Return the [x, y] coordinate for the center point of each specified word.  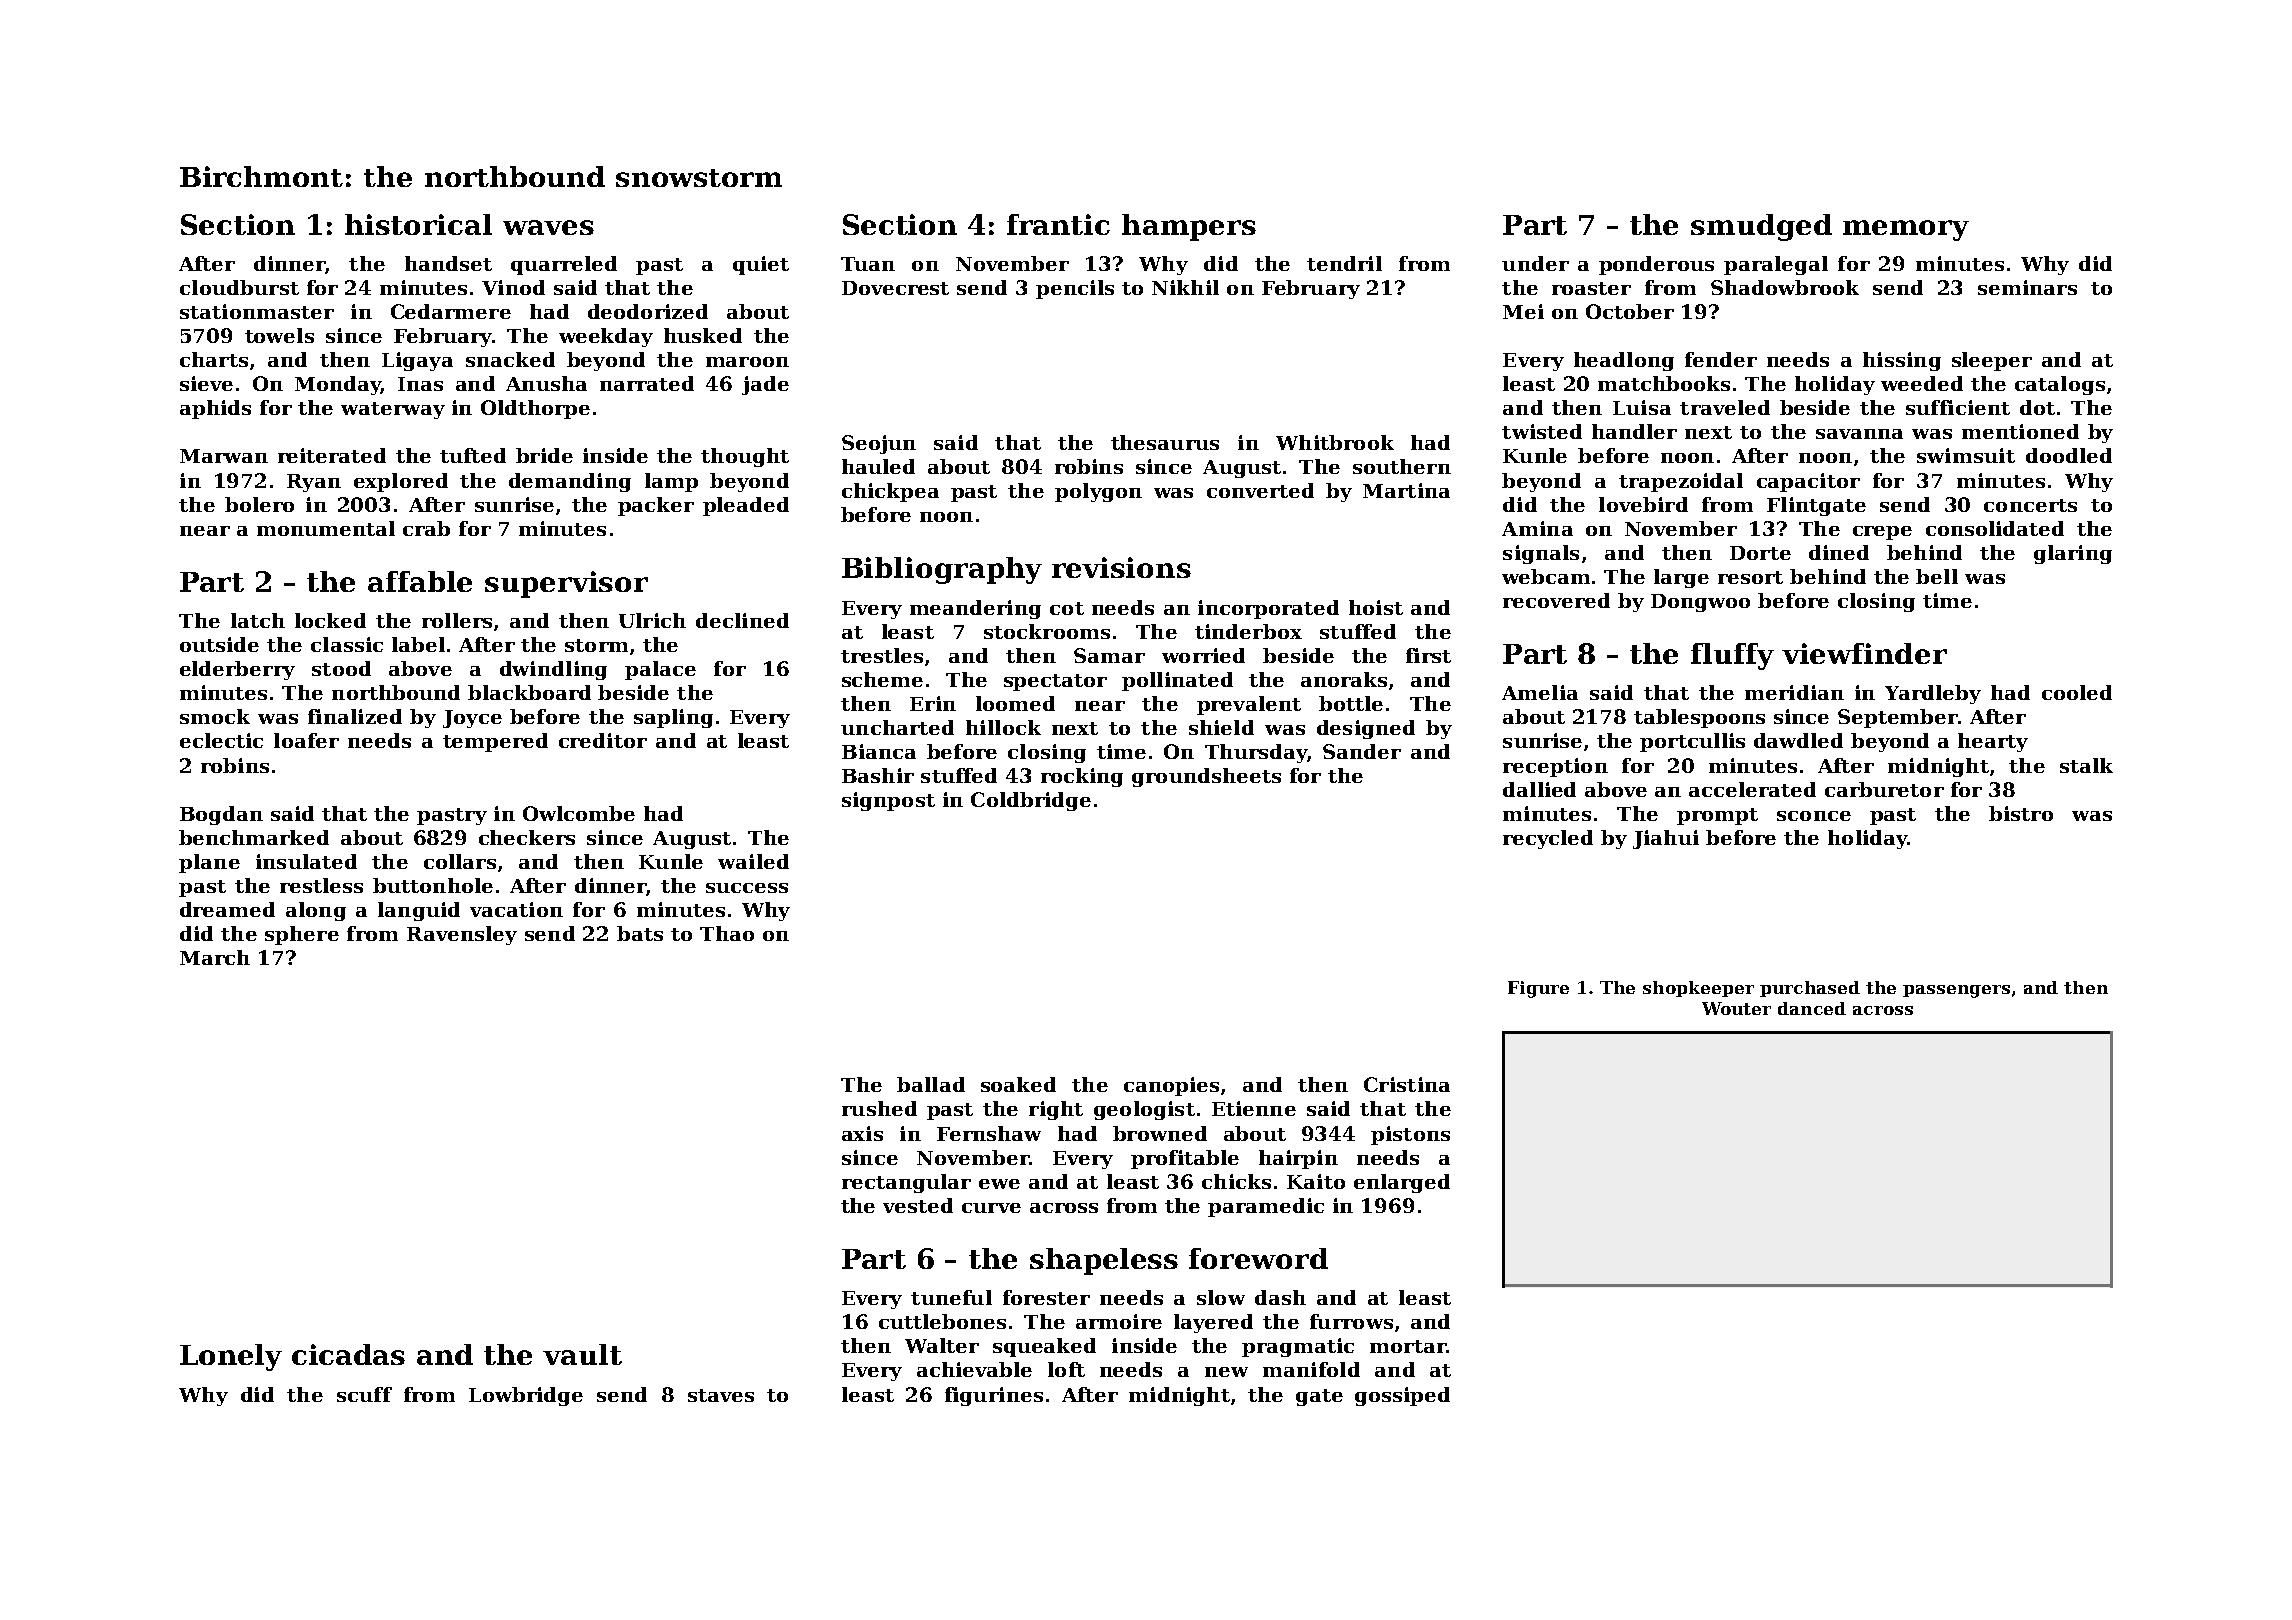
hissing [1902, 361]
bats [640, 933]
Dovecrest [895, 288]
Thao [727, 933]
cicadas [348, 1354]
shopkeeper [1698, 989]
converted [1260, 490]
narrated [647, 383]
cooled [2077, 692]
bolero [259, 504]
